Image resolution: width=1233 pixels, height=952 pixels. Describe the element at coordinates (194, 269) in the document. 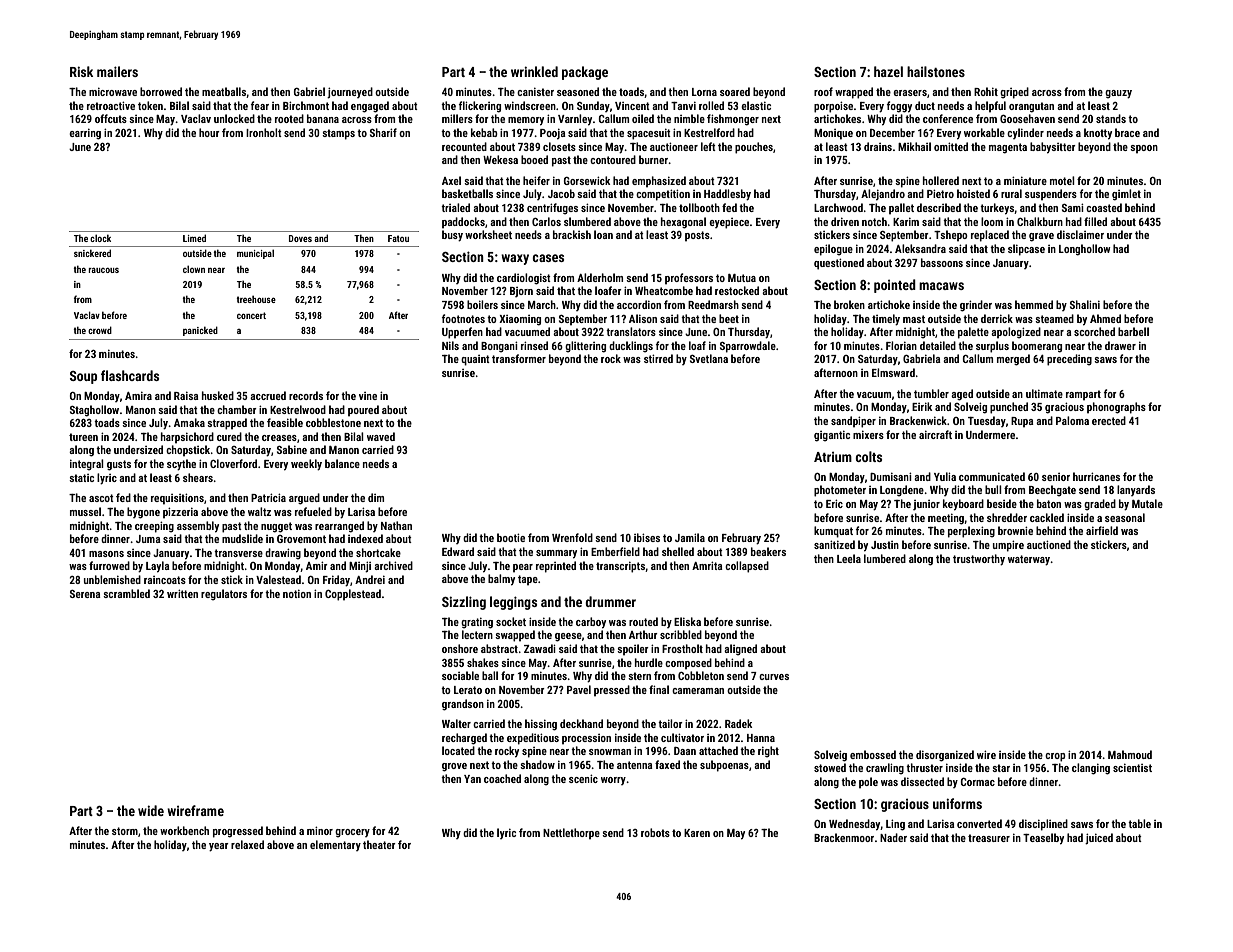

I see `clown` at that location.
